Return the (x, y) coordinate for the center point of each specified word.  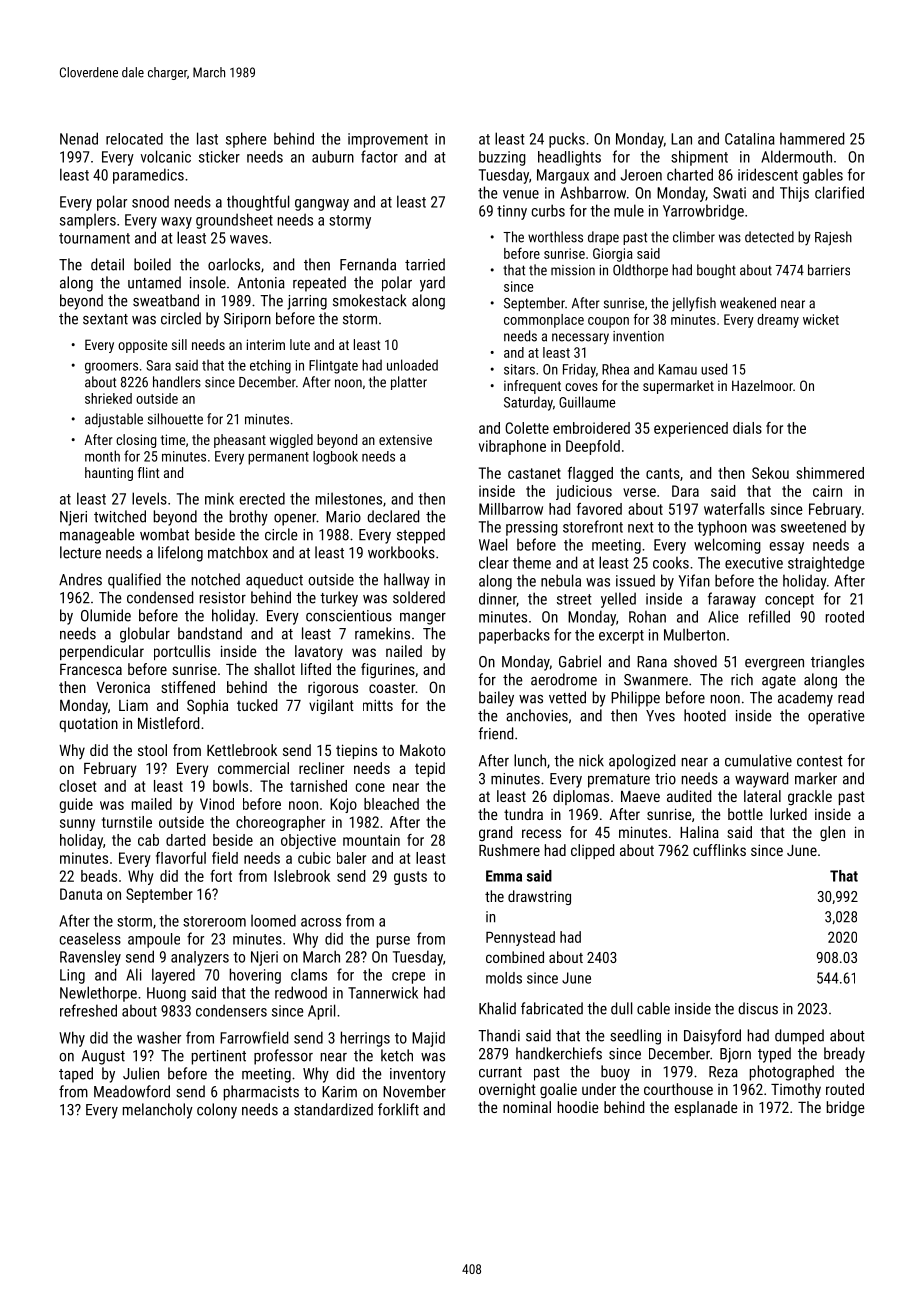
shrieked (108, 398)
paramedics (148, 176)
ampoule (154, 940)
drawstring (539, 897)
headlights (569, 158)
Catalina (750, 139)
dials (747, 428)
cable (653, 1008)
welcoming (727, 546)
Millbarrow (511, 509)
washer (159, 1037)
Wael (493, 544)
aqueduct (274, 581)
